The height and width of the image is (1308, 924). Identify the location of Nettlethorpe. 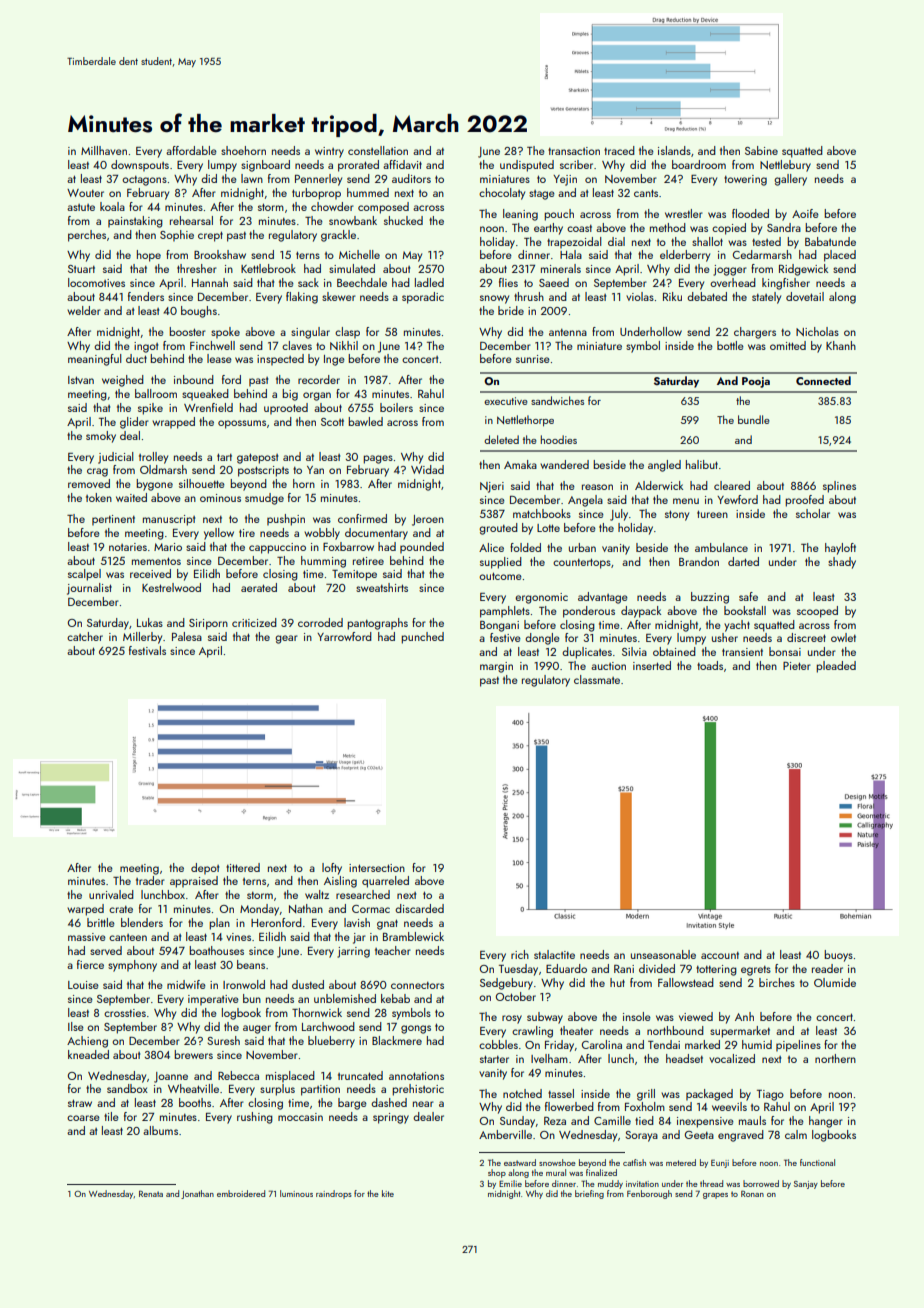
(525, 421).
